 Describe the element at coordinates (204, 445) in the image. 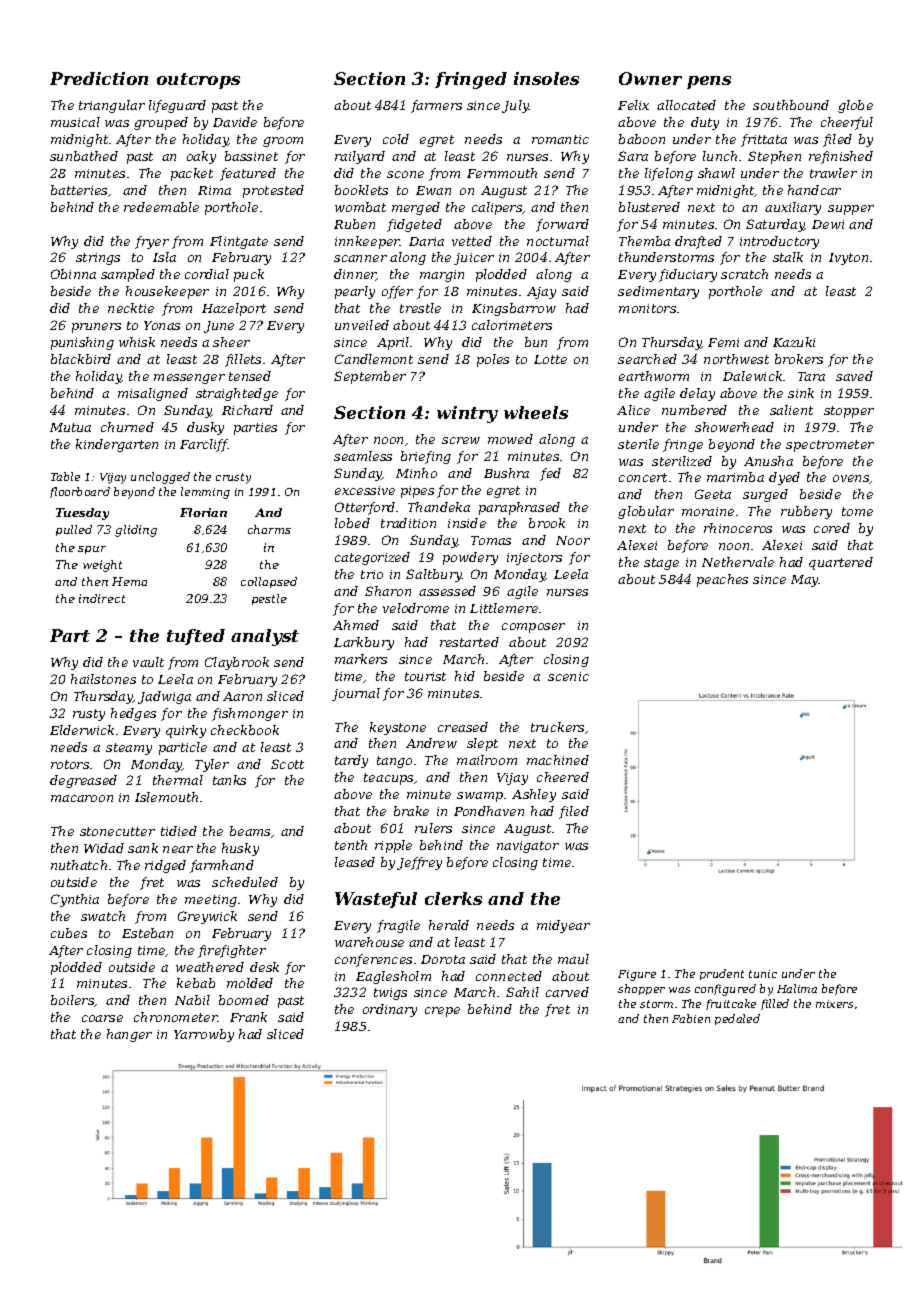

I see `Farcliff` at that location.
